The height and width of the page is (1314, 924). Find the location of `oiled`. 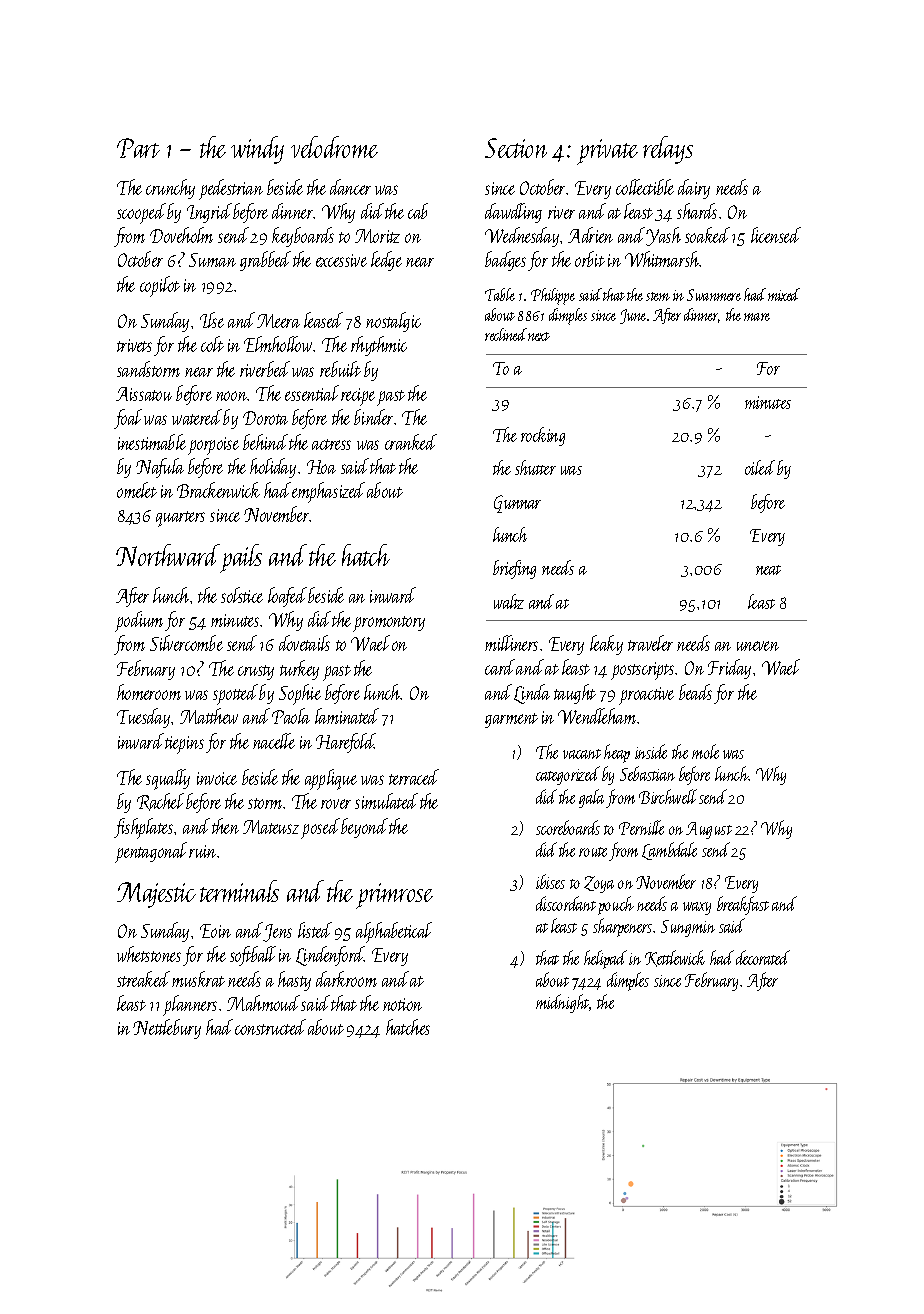

oiled is located at coordinates (760, 467).
